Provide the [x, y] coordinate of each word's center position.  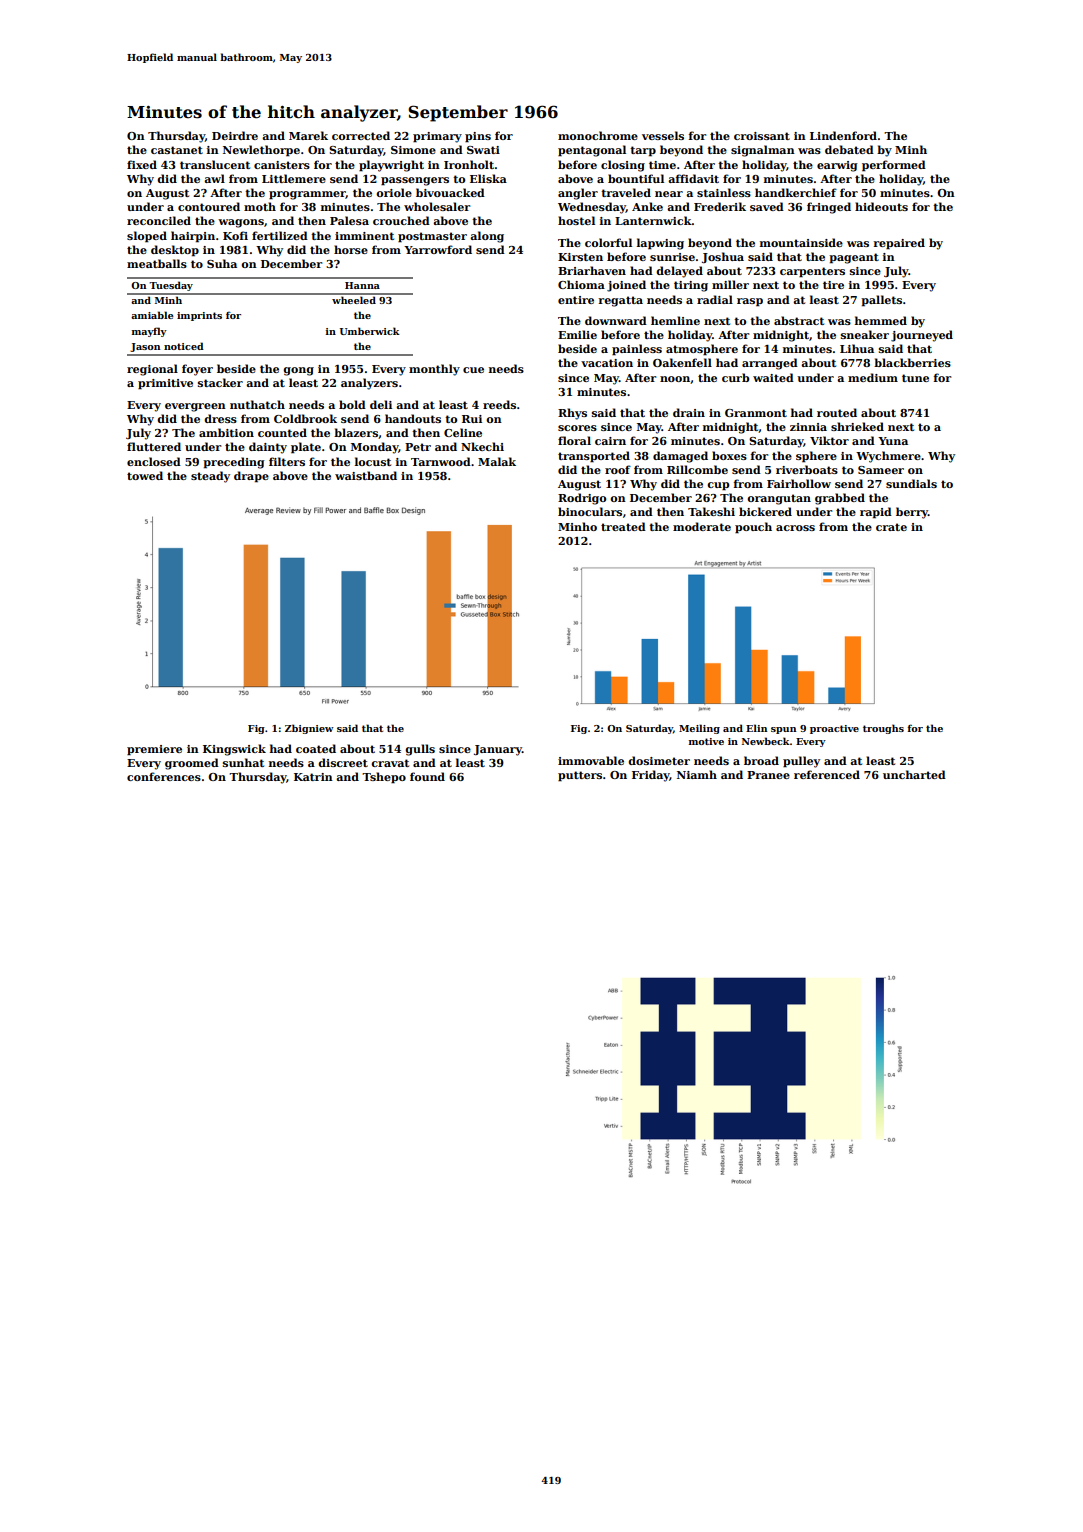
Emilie [577, 334]
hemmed [881, 320]
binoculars [590, 511]
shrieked [857, 426]
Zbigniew [309, 729]
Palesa [349, 220]
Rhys [572, 414]
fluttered [154, 446]
